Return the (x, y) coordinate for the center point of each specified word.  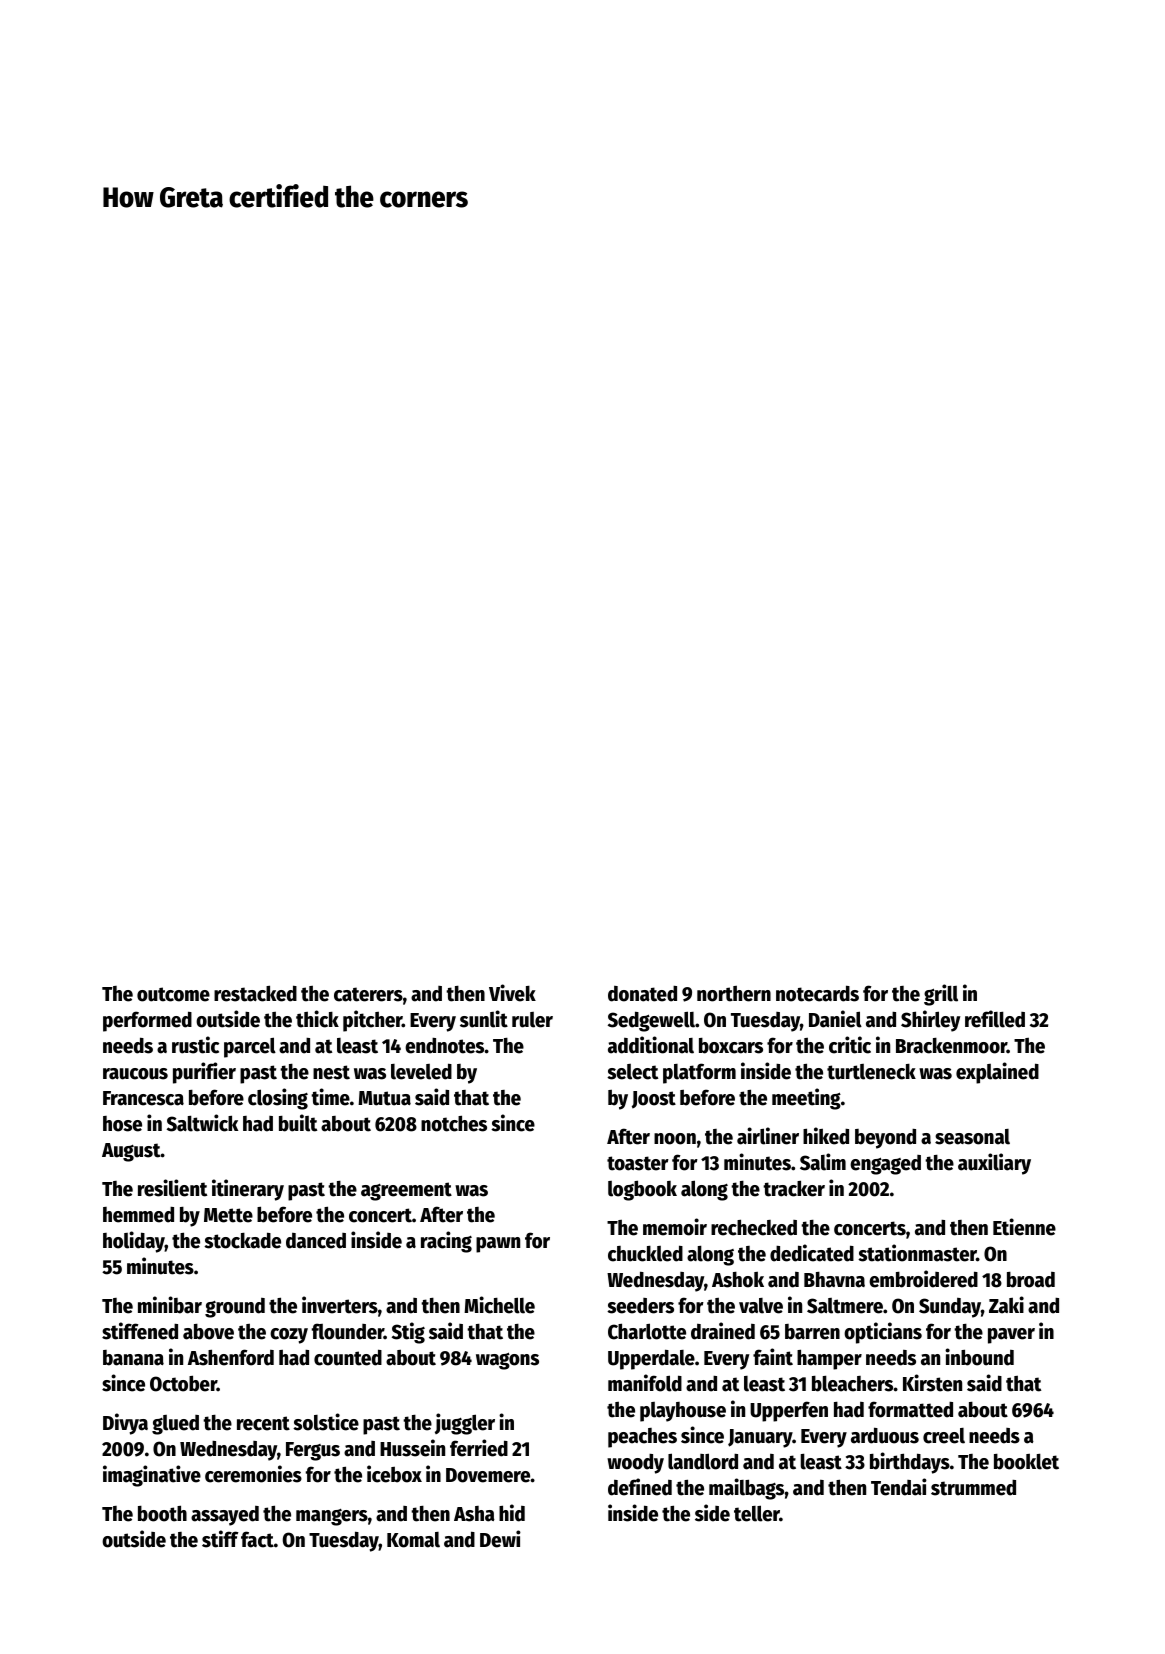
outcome (173, 994)
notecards (817, 993)
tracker (794, 1188)
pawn (498, 1245)
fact (257, 1539)
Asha (474, 1514)
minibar (170, 1305)
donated (642, 994)
